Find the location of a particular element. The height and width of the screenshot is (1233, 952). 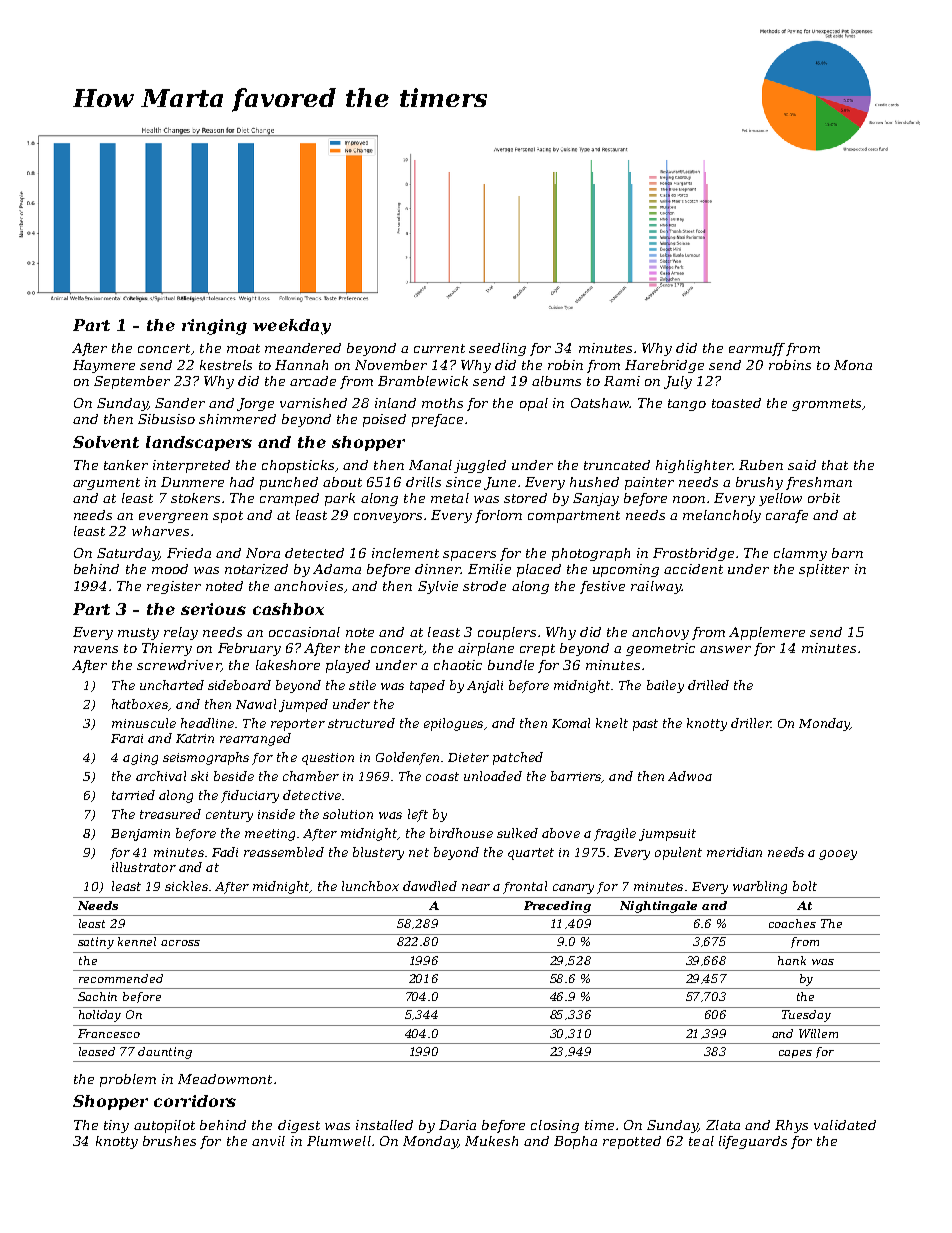

bundle is located at coordinates (511, 665).
